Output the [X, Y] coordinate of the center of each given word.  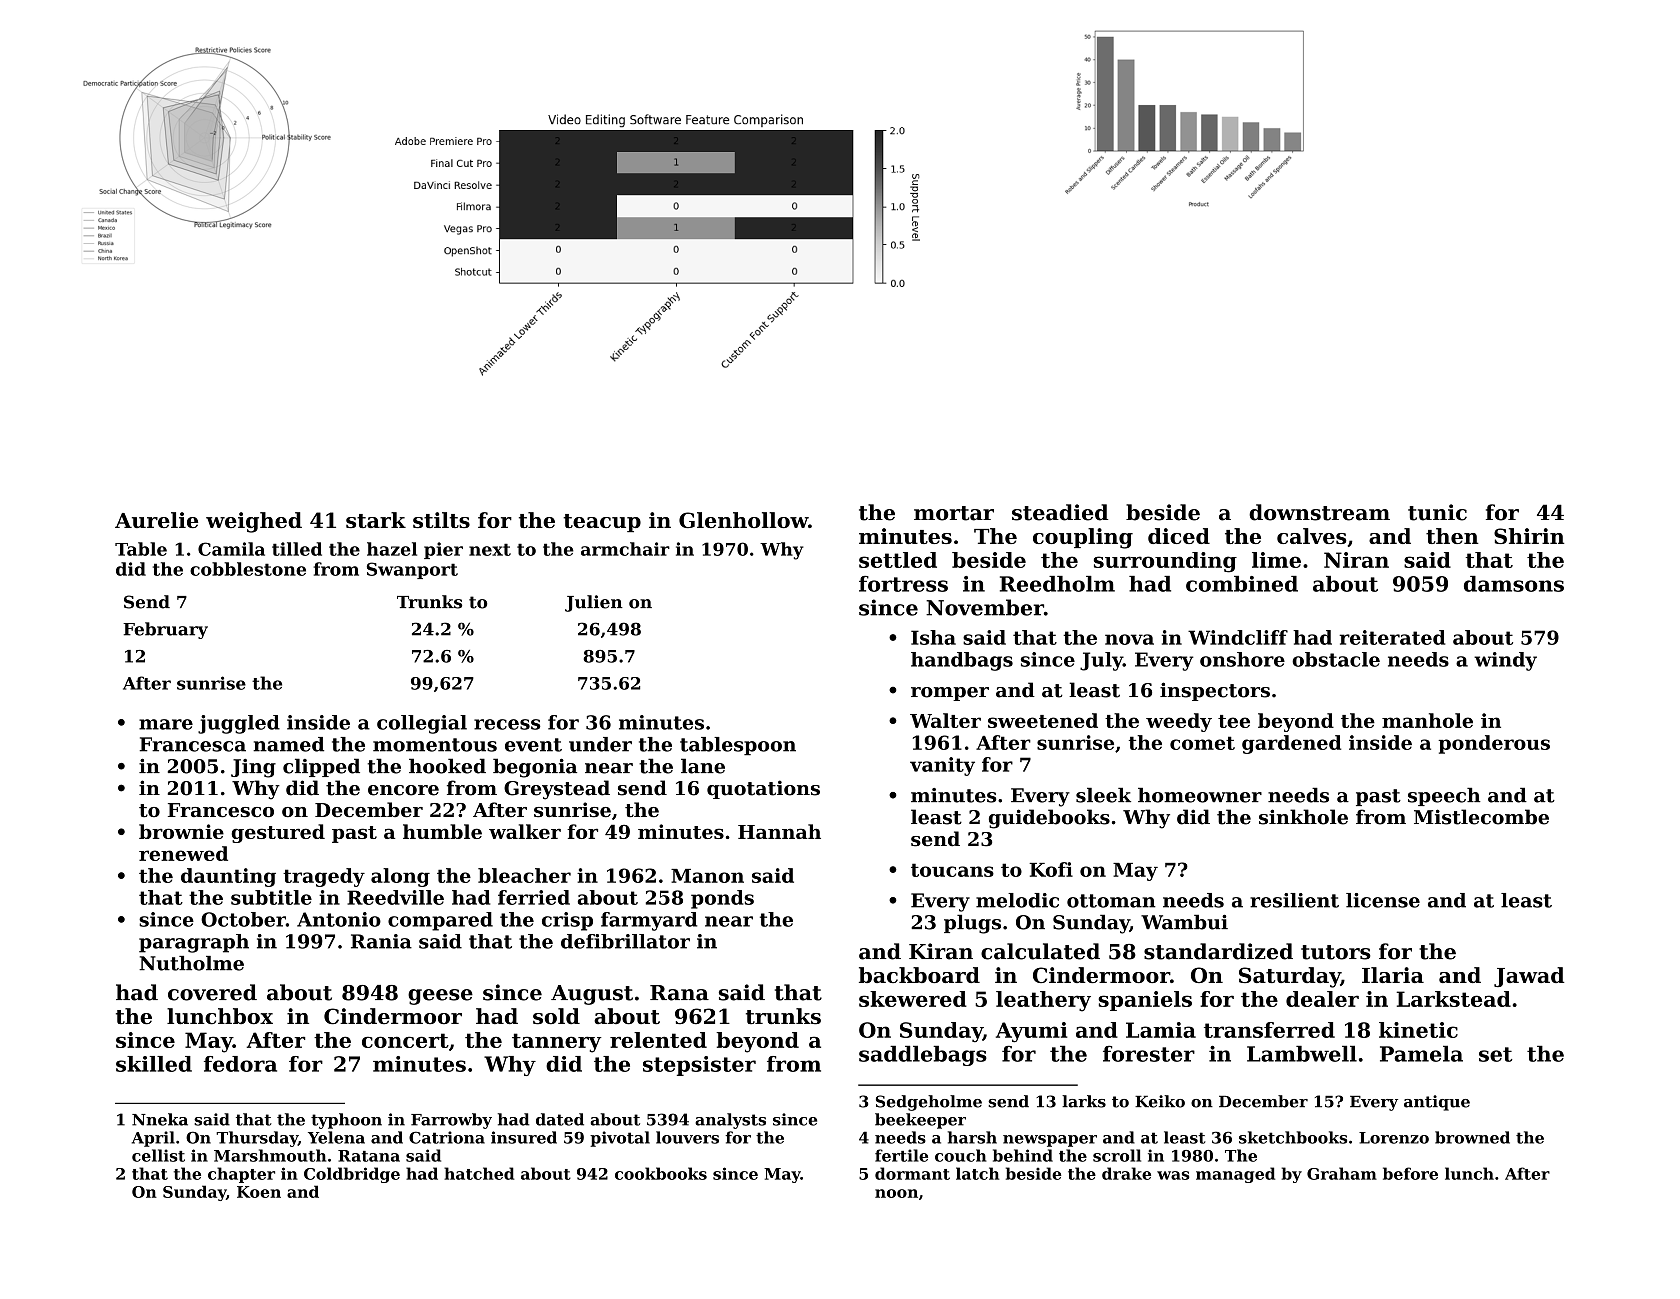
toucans [952, 870]
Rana [679, 993]
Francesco [221, 810]
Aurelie [156, 520]
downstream [1319, 512]
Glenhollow [743, 520]
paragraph [194, 943]
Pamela [1421, 1053]
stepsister [699, 1066]
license [1383, 900]
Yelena [336, 1137]
